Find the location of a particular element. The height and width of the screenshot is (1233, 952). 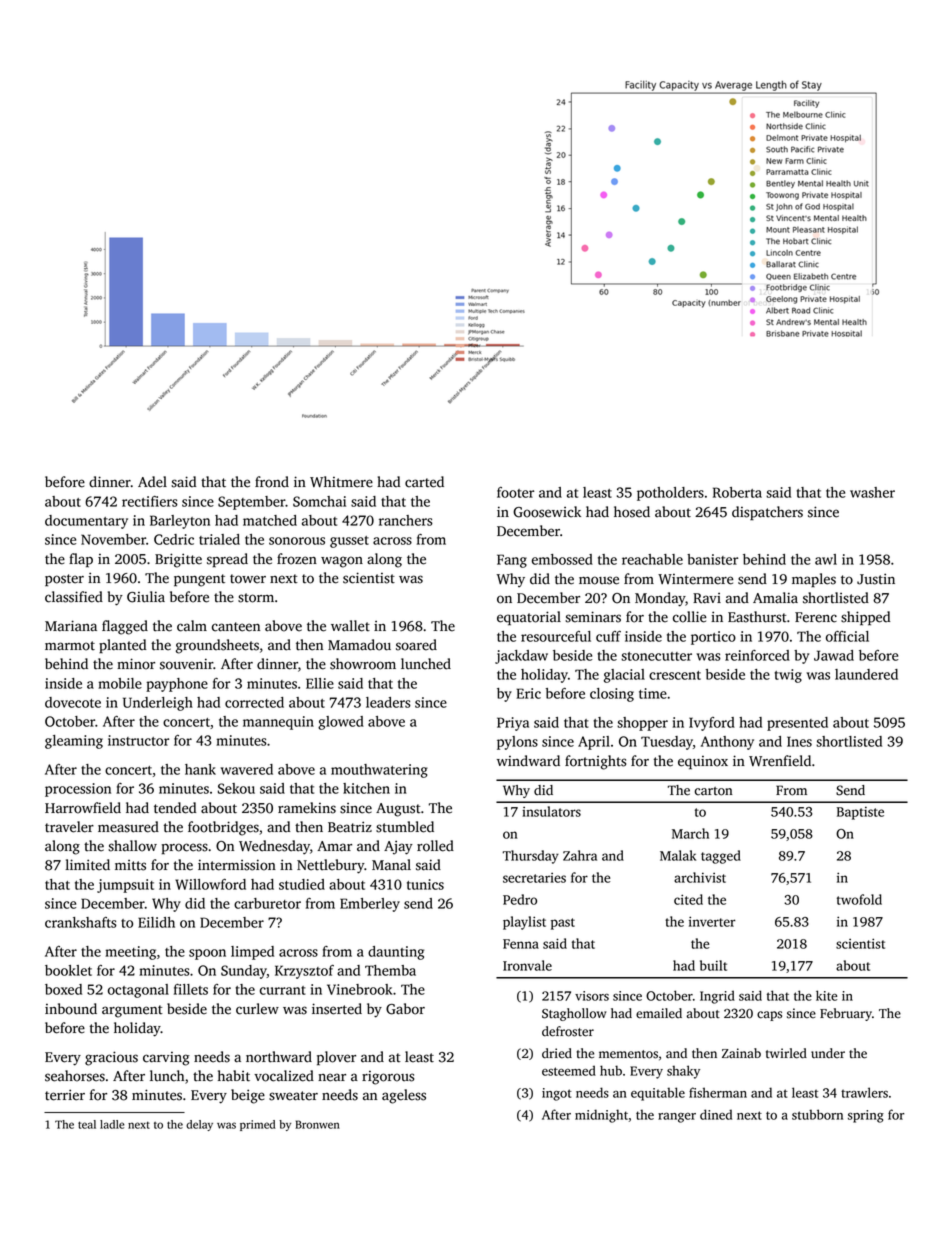

mobile is located at coordinates (120, 683).
